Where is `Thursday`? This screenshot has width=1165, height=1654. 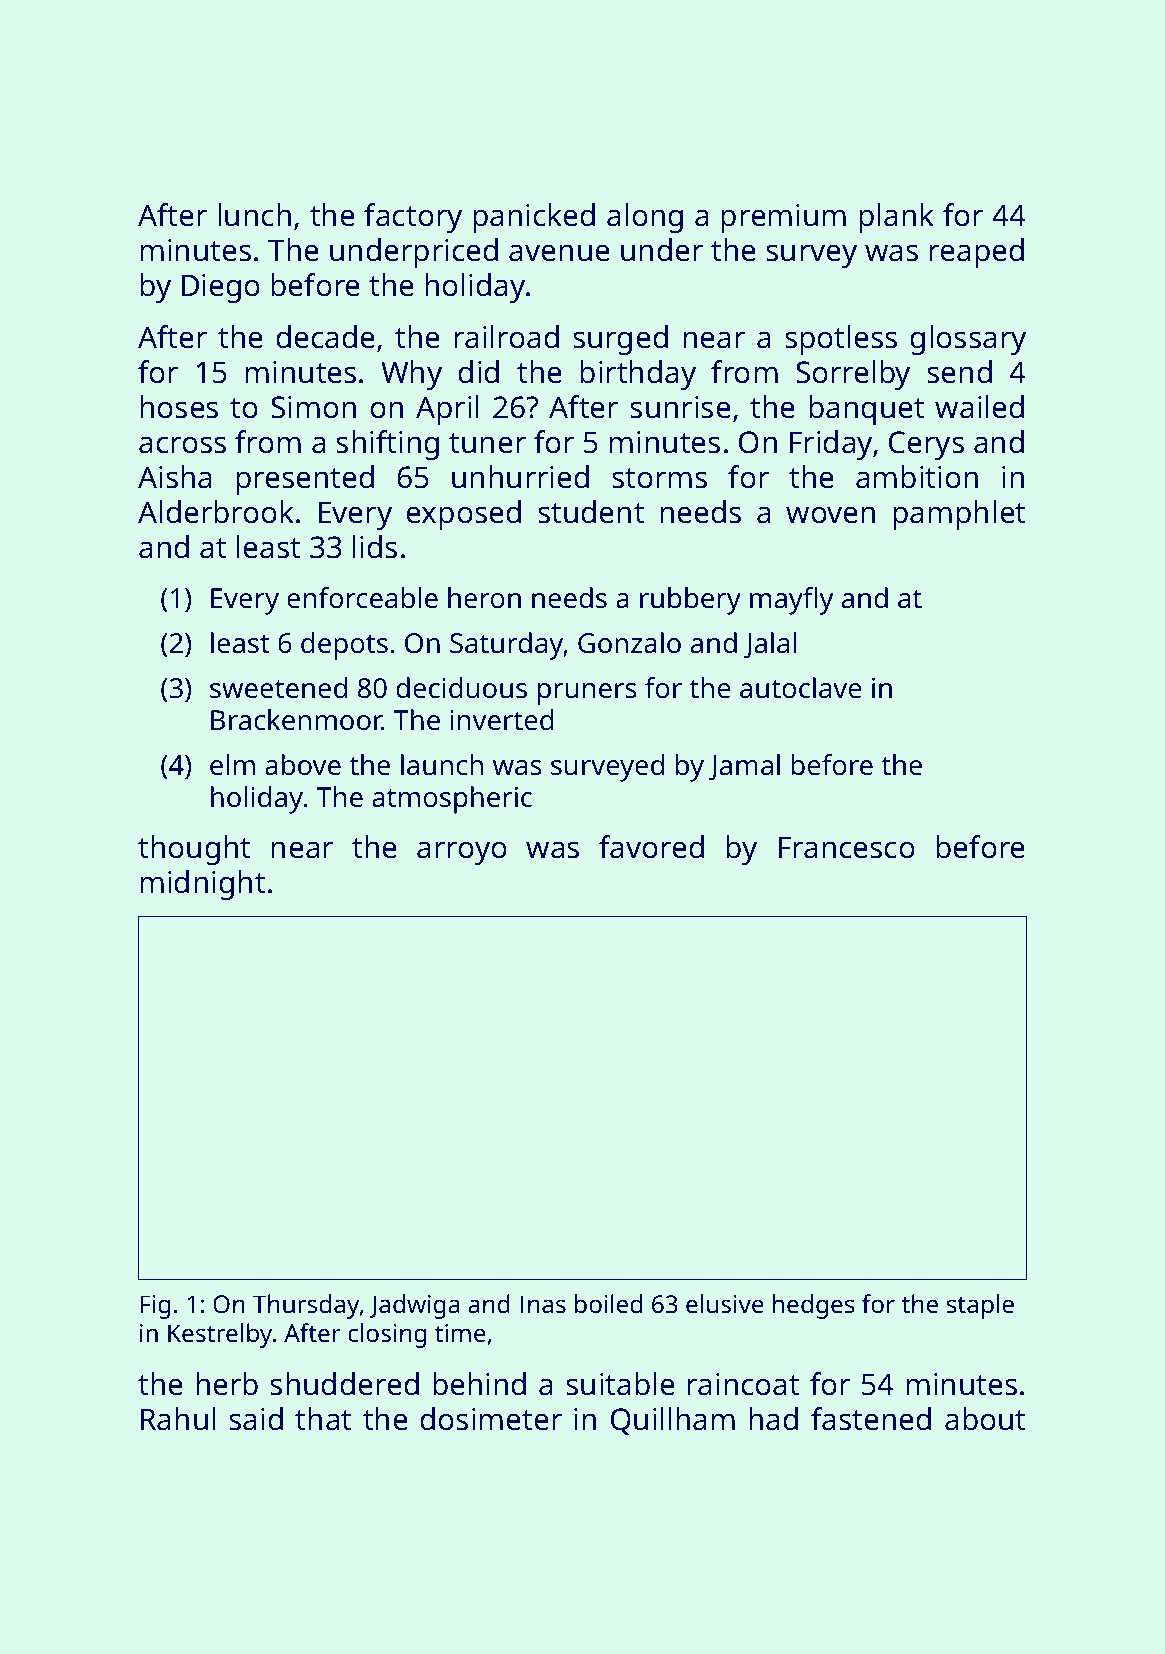
Thursday is located at coordinates (306, 1306).
